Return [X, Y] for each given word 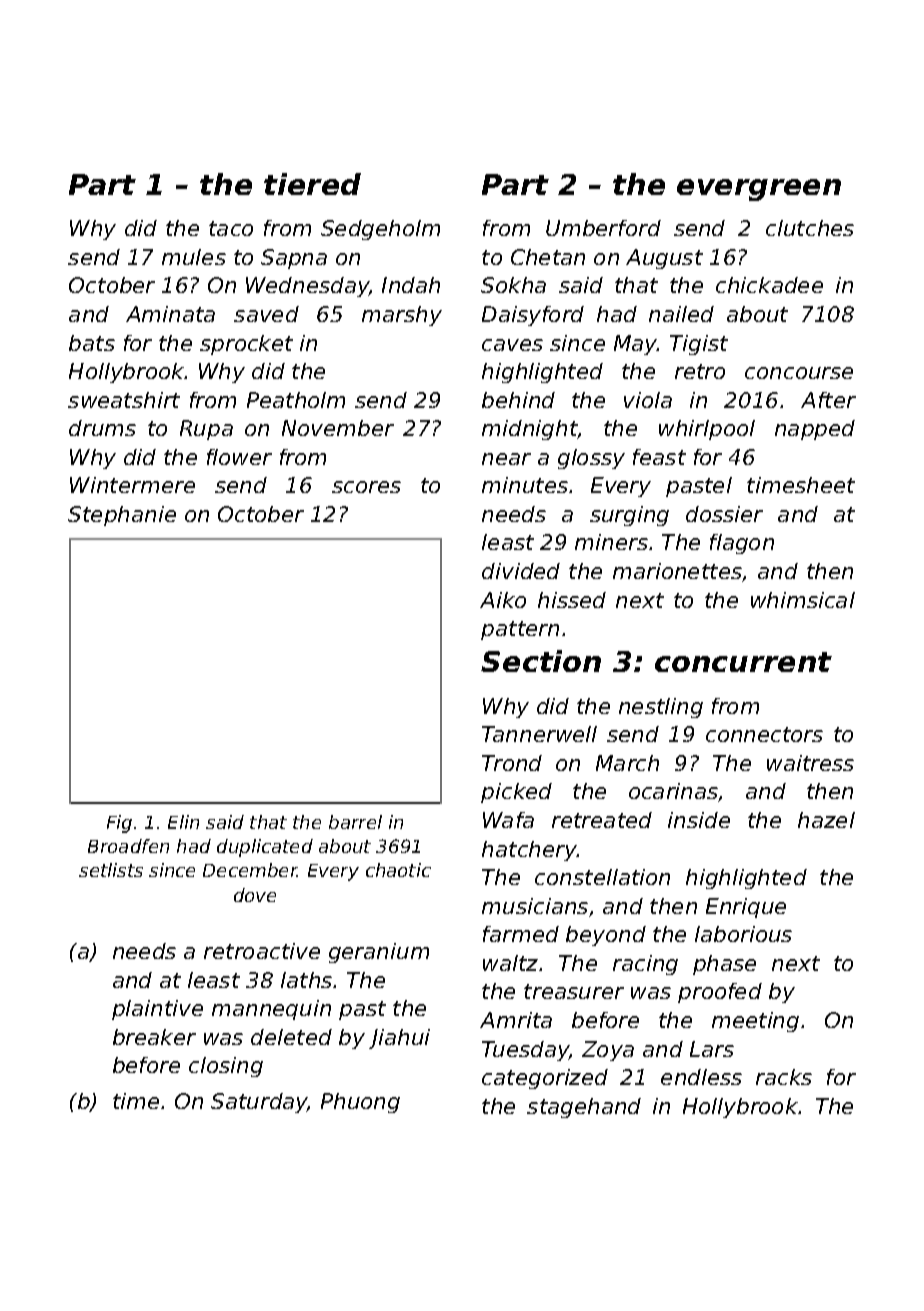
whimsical [803, 600]
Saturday [259, 1103]
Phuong [360, 1103]
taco [231, 228]
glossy [591, 459]
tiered [312, 184]
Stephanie [122, 516]
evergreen [759, 190]
